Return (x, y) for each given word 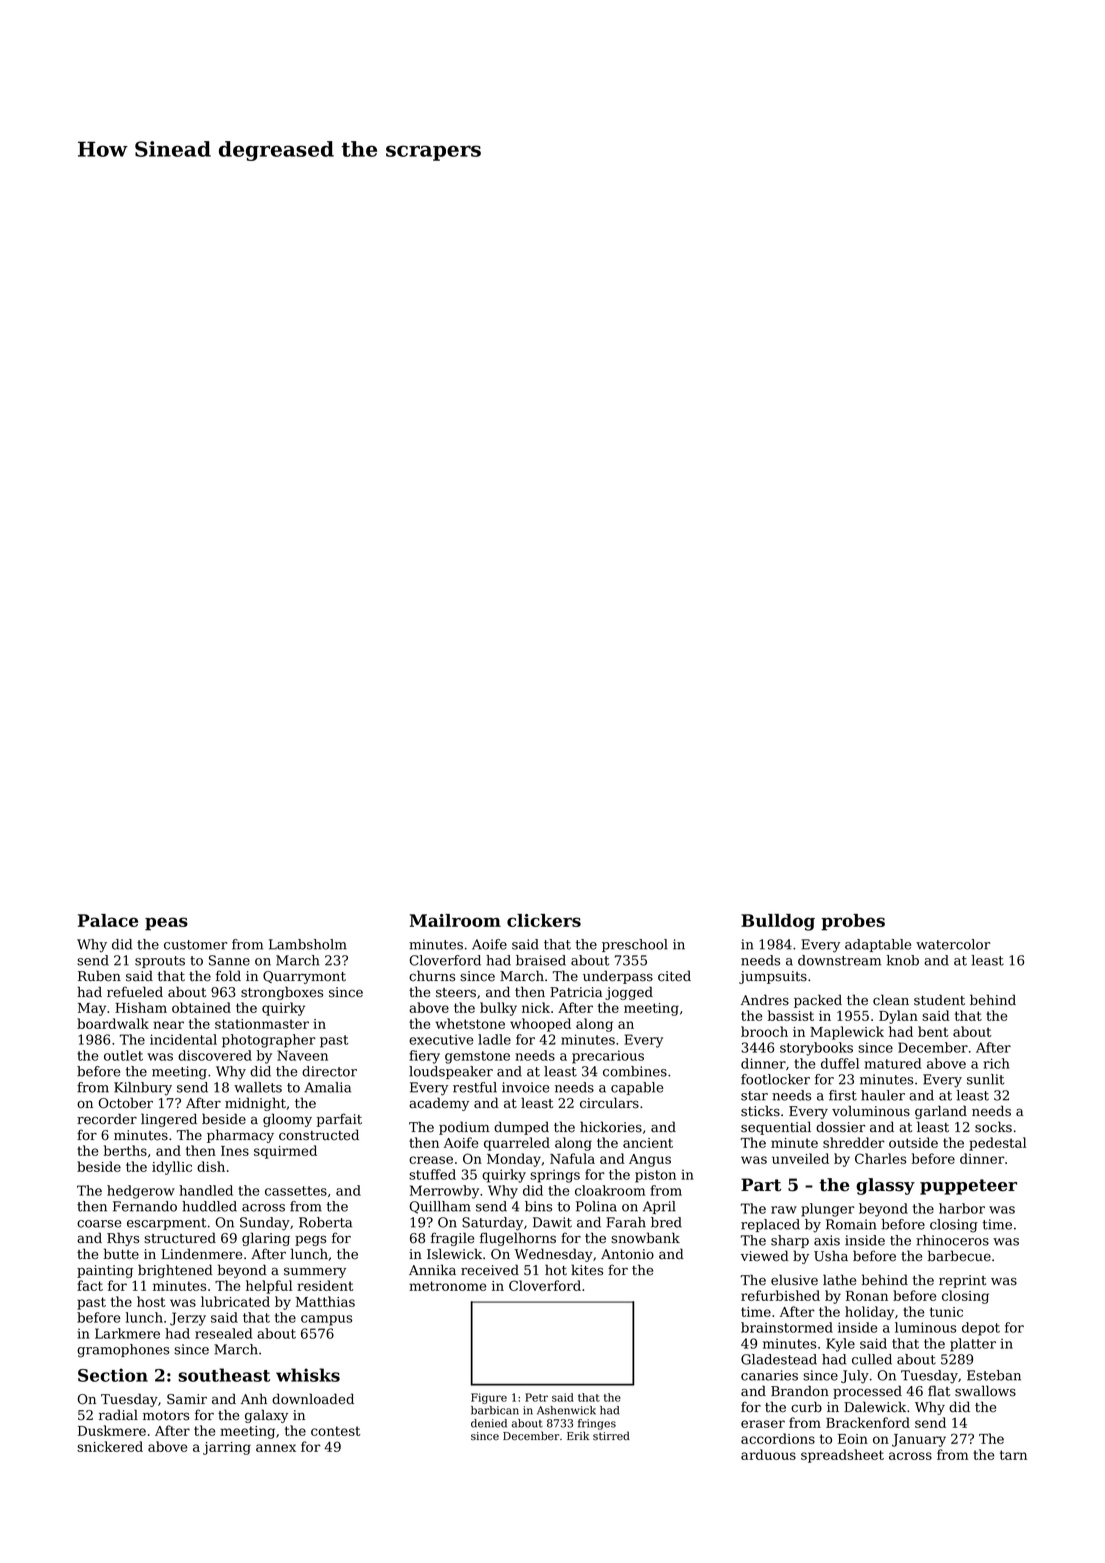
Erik (578, 1435)
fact (90, 1285)
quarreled (517, 1144)
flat (939, 1391)
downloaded (313, 1399)
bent (933, 1031)
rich (996, 1063)
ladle (494, 1039)
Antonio (627, 1254)
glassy (885, 1186)
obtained (201, 1007)
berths (125, 1150)
